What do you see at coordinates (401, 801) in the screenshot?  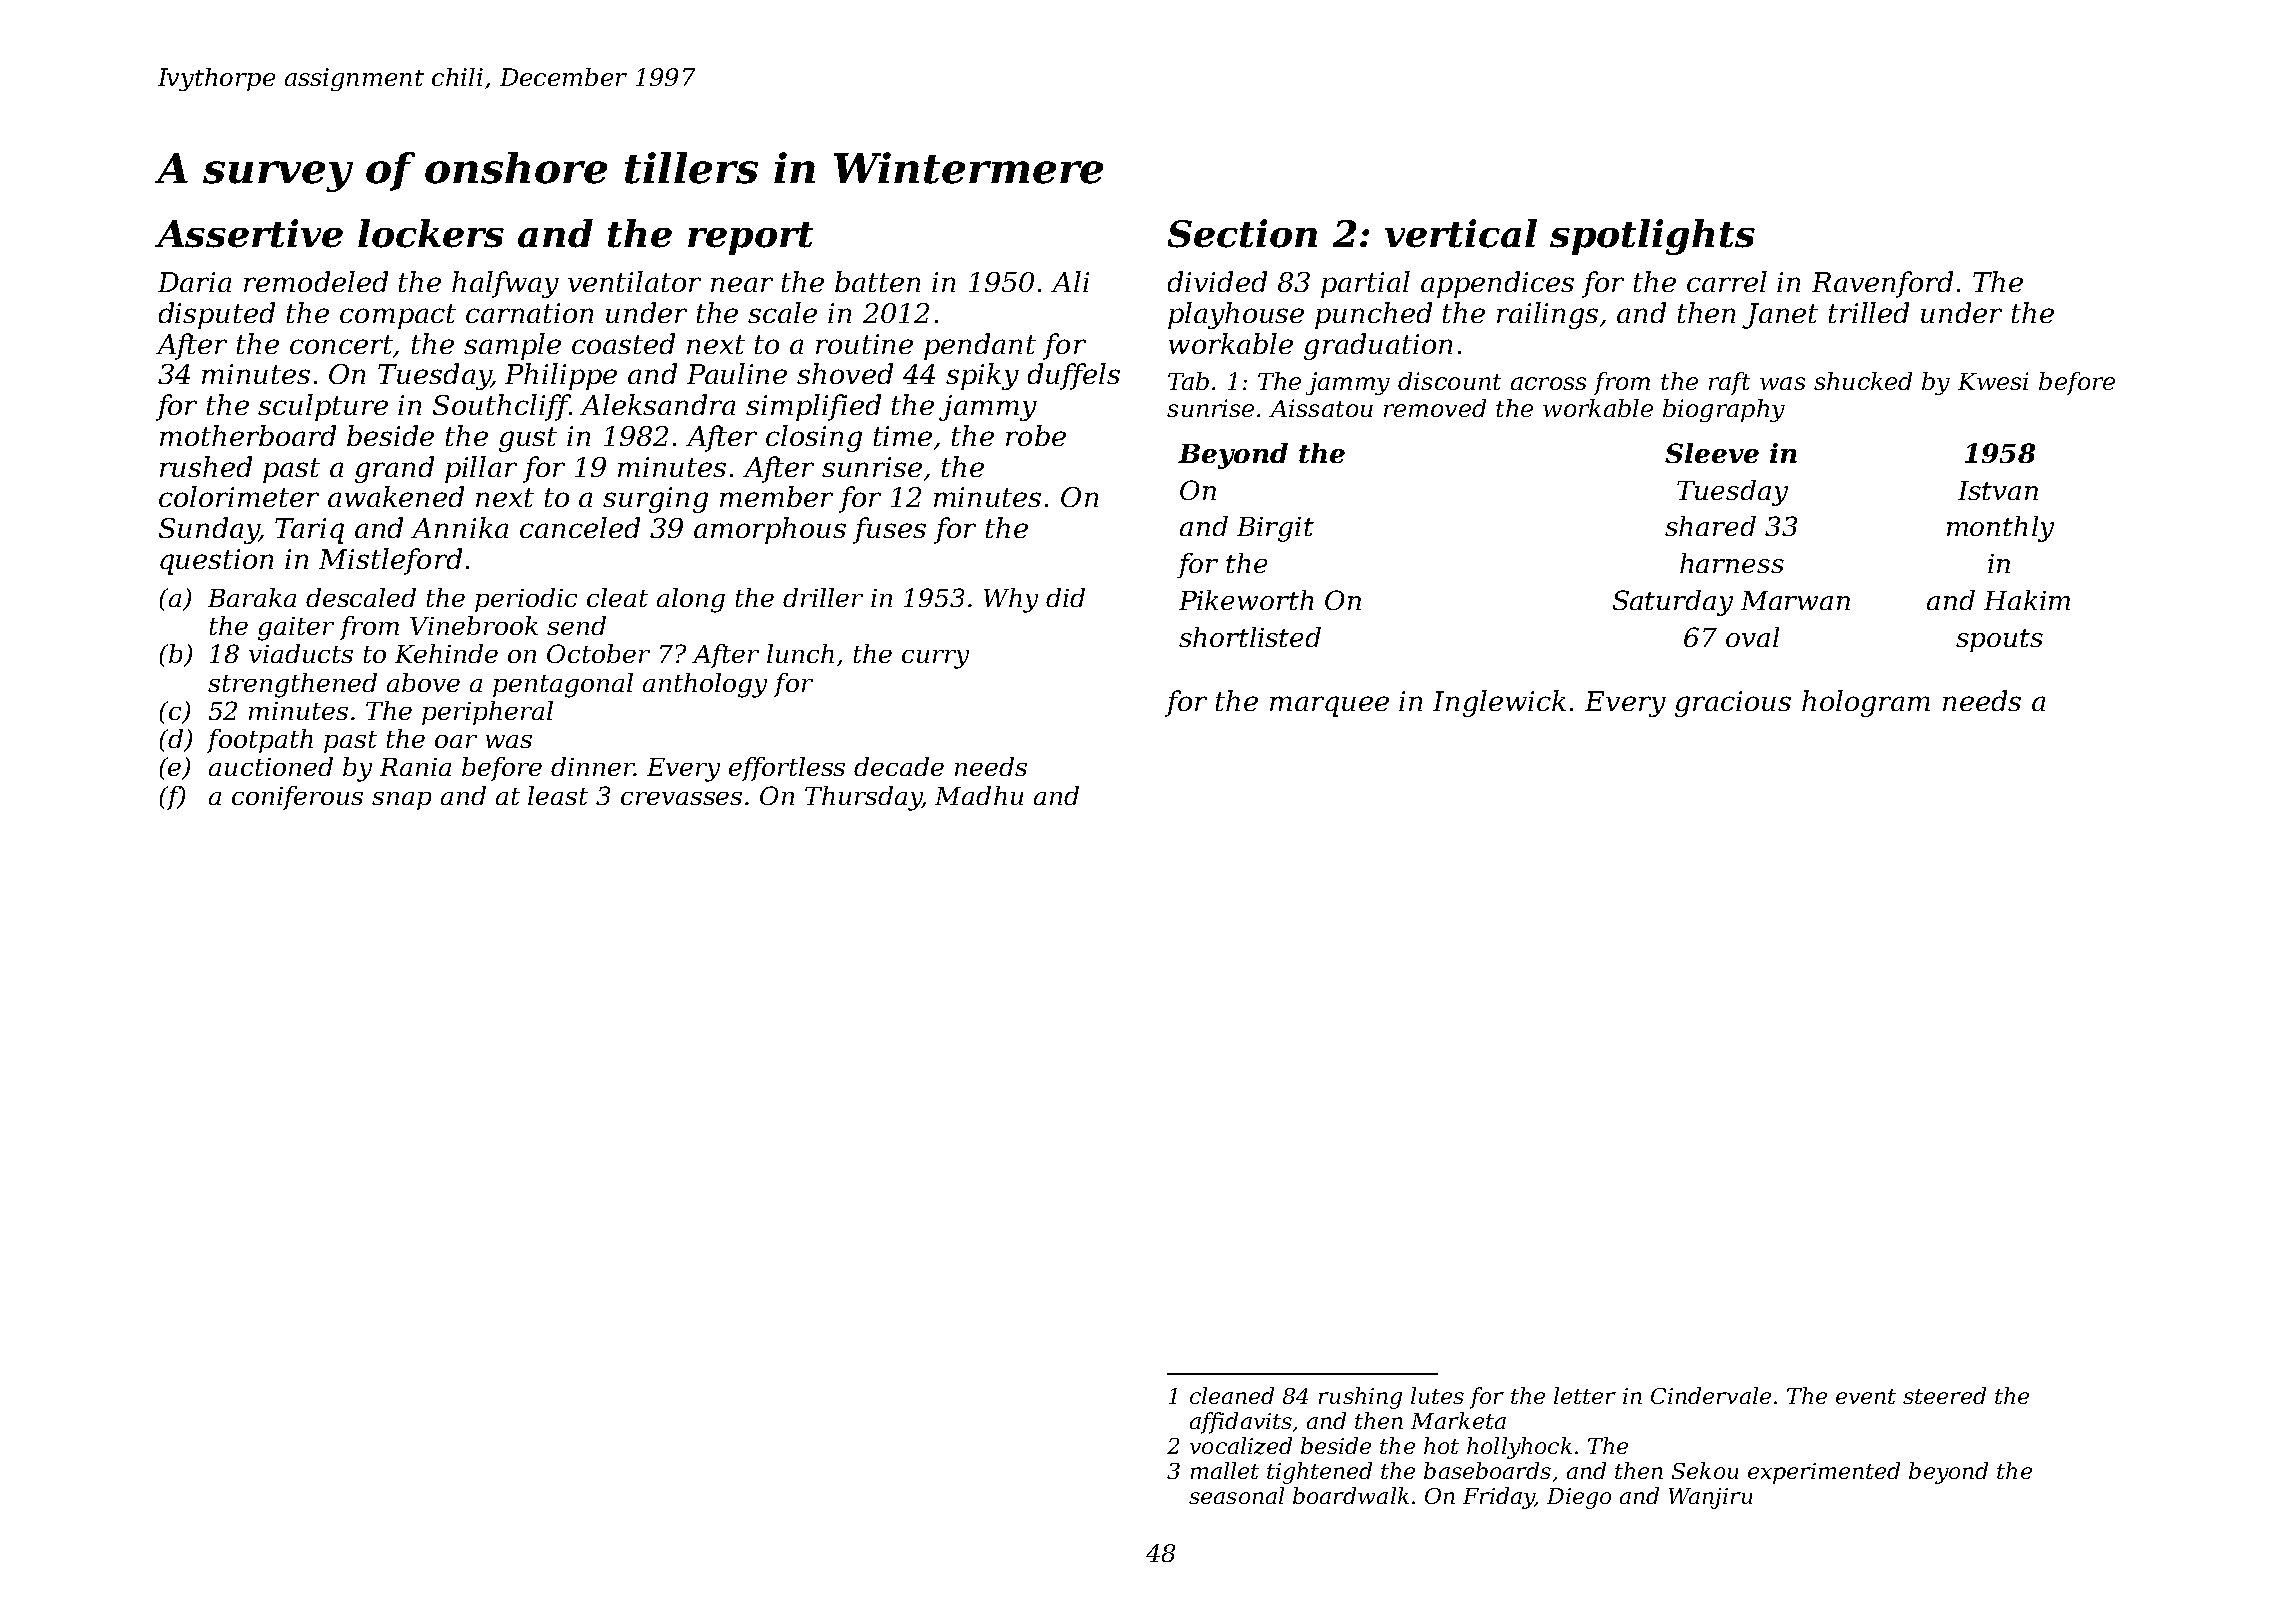 I see `snap` at bounding box center [401, 801].
